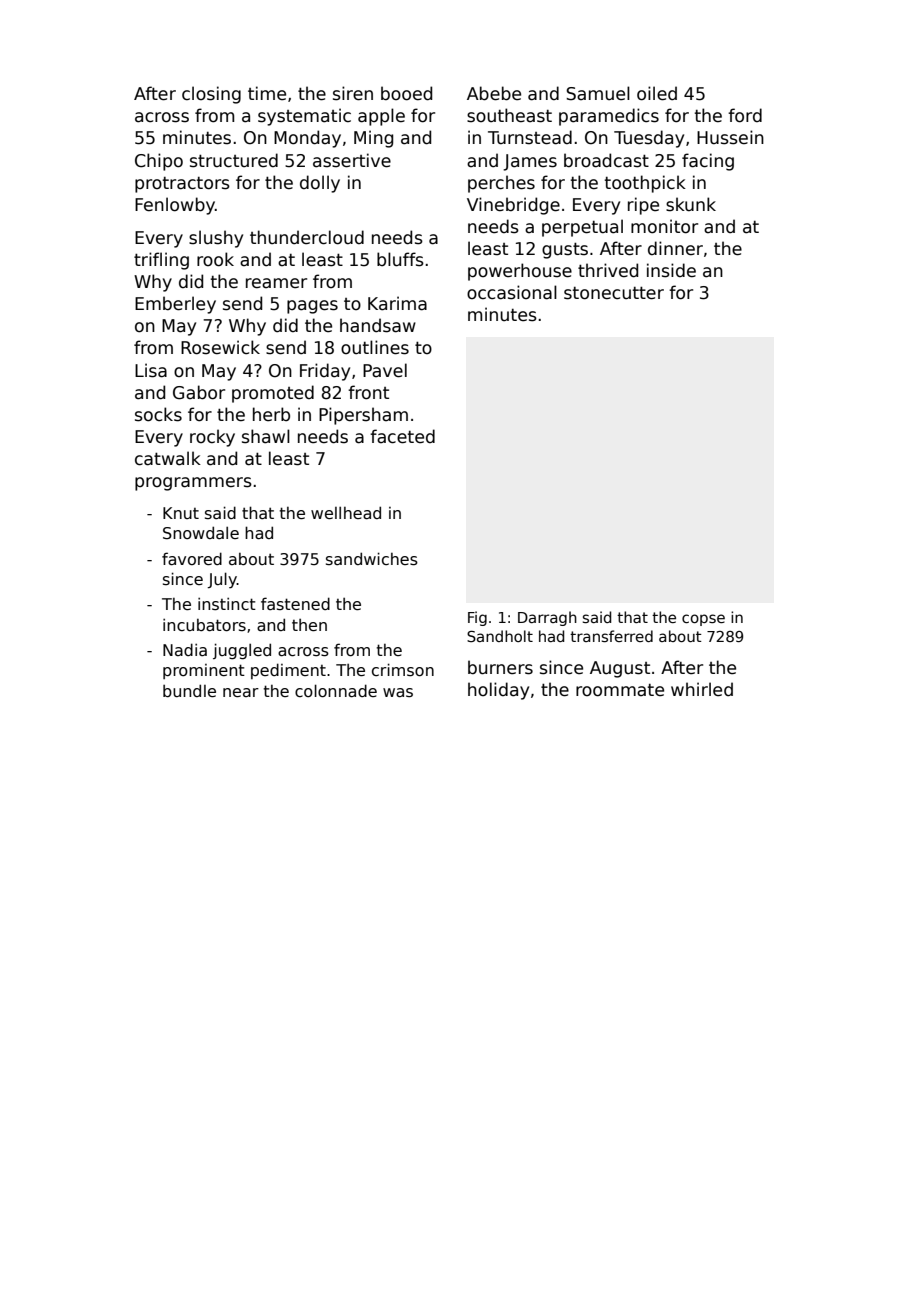 Image resolution: width=908 pixels, height=1316 pixels. What do you see at coordinates (307, 237) in the document?
I see `thundercloud` at bounding box center [307, 237].
